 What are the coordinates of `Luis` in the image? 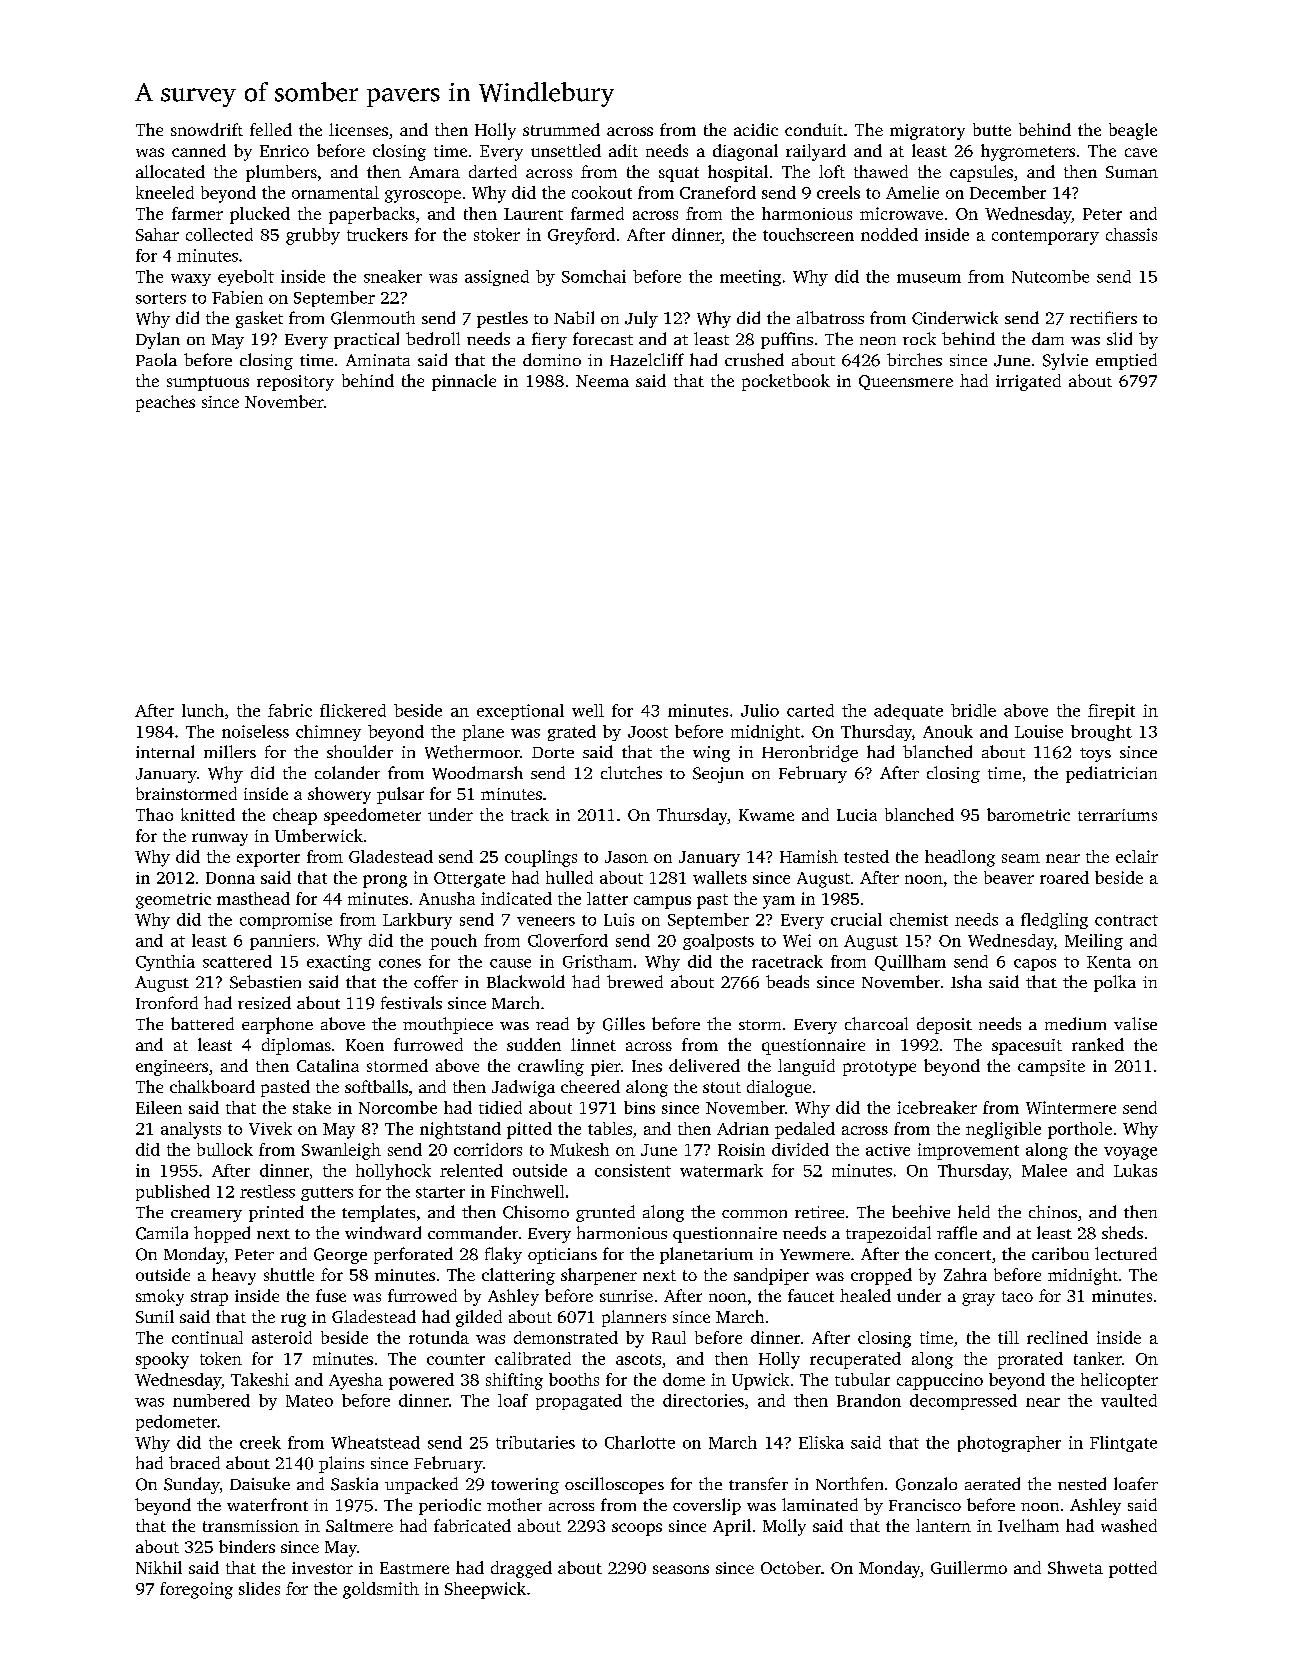 It's located at (619, 919).
